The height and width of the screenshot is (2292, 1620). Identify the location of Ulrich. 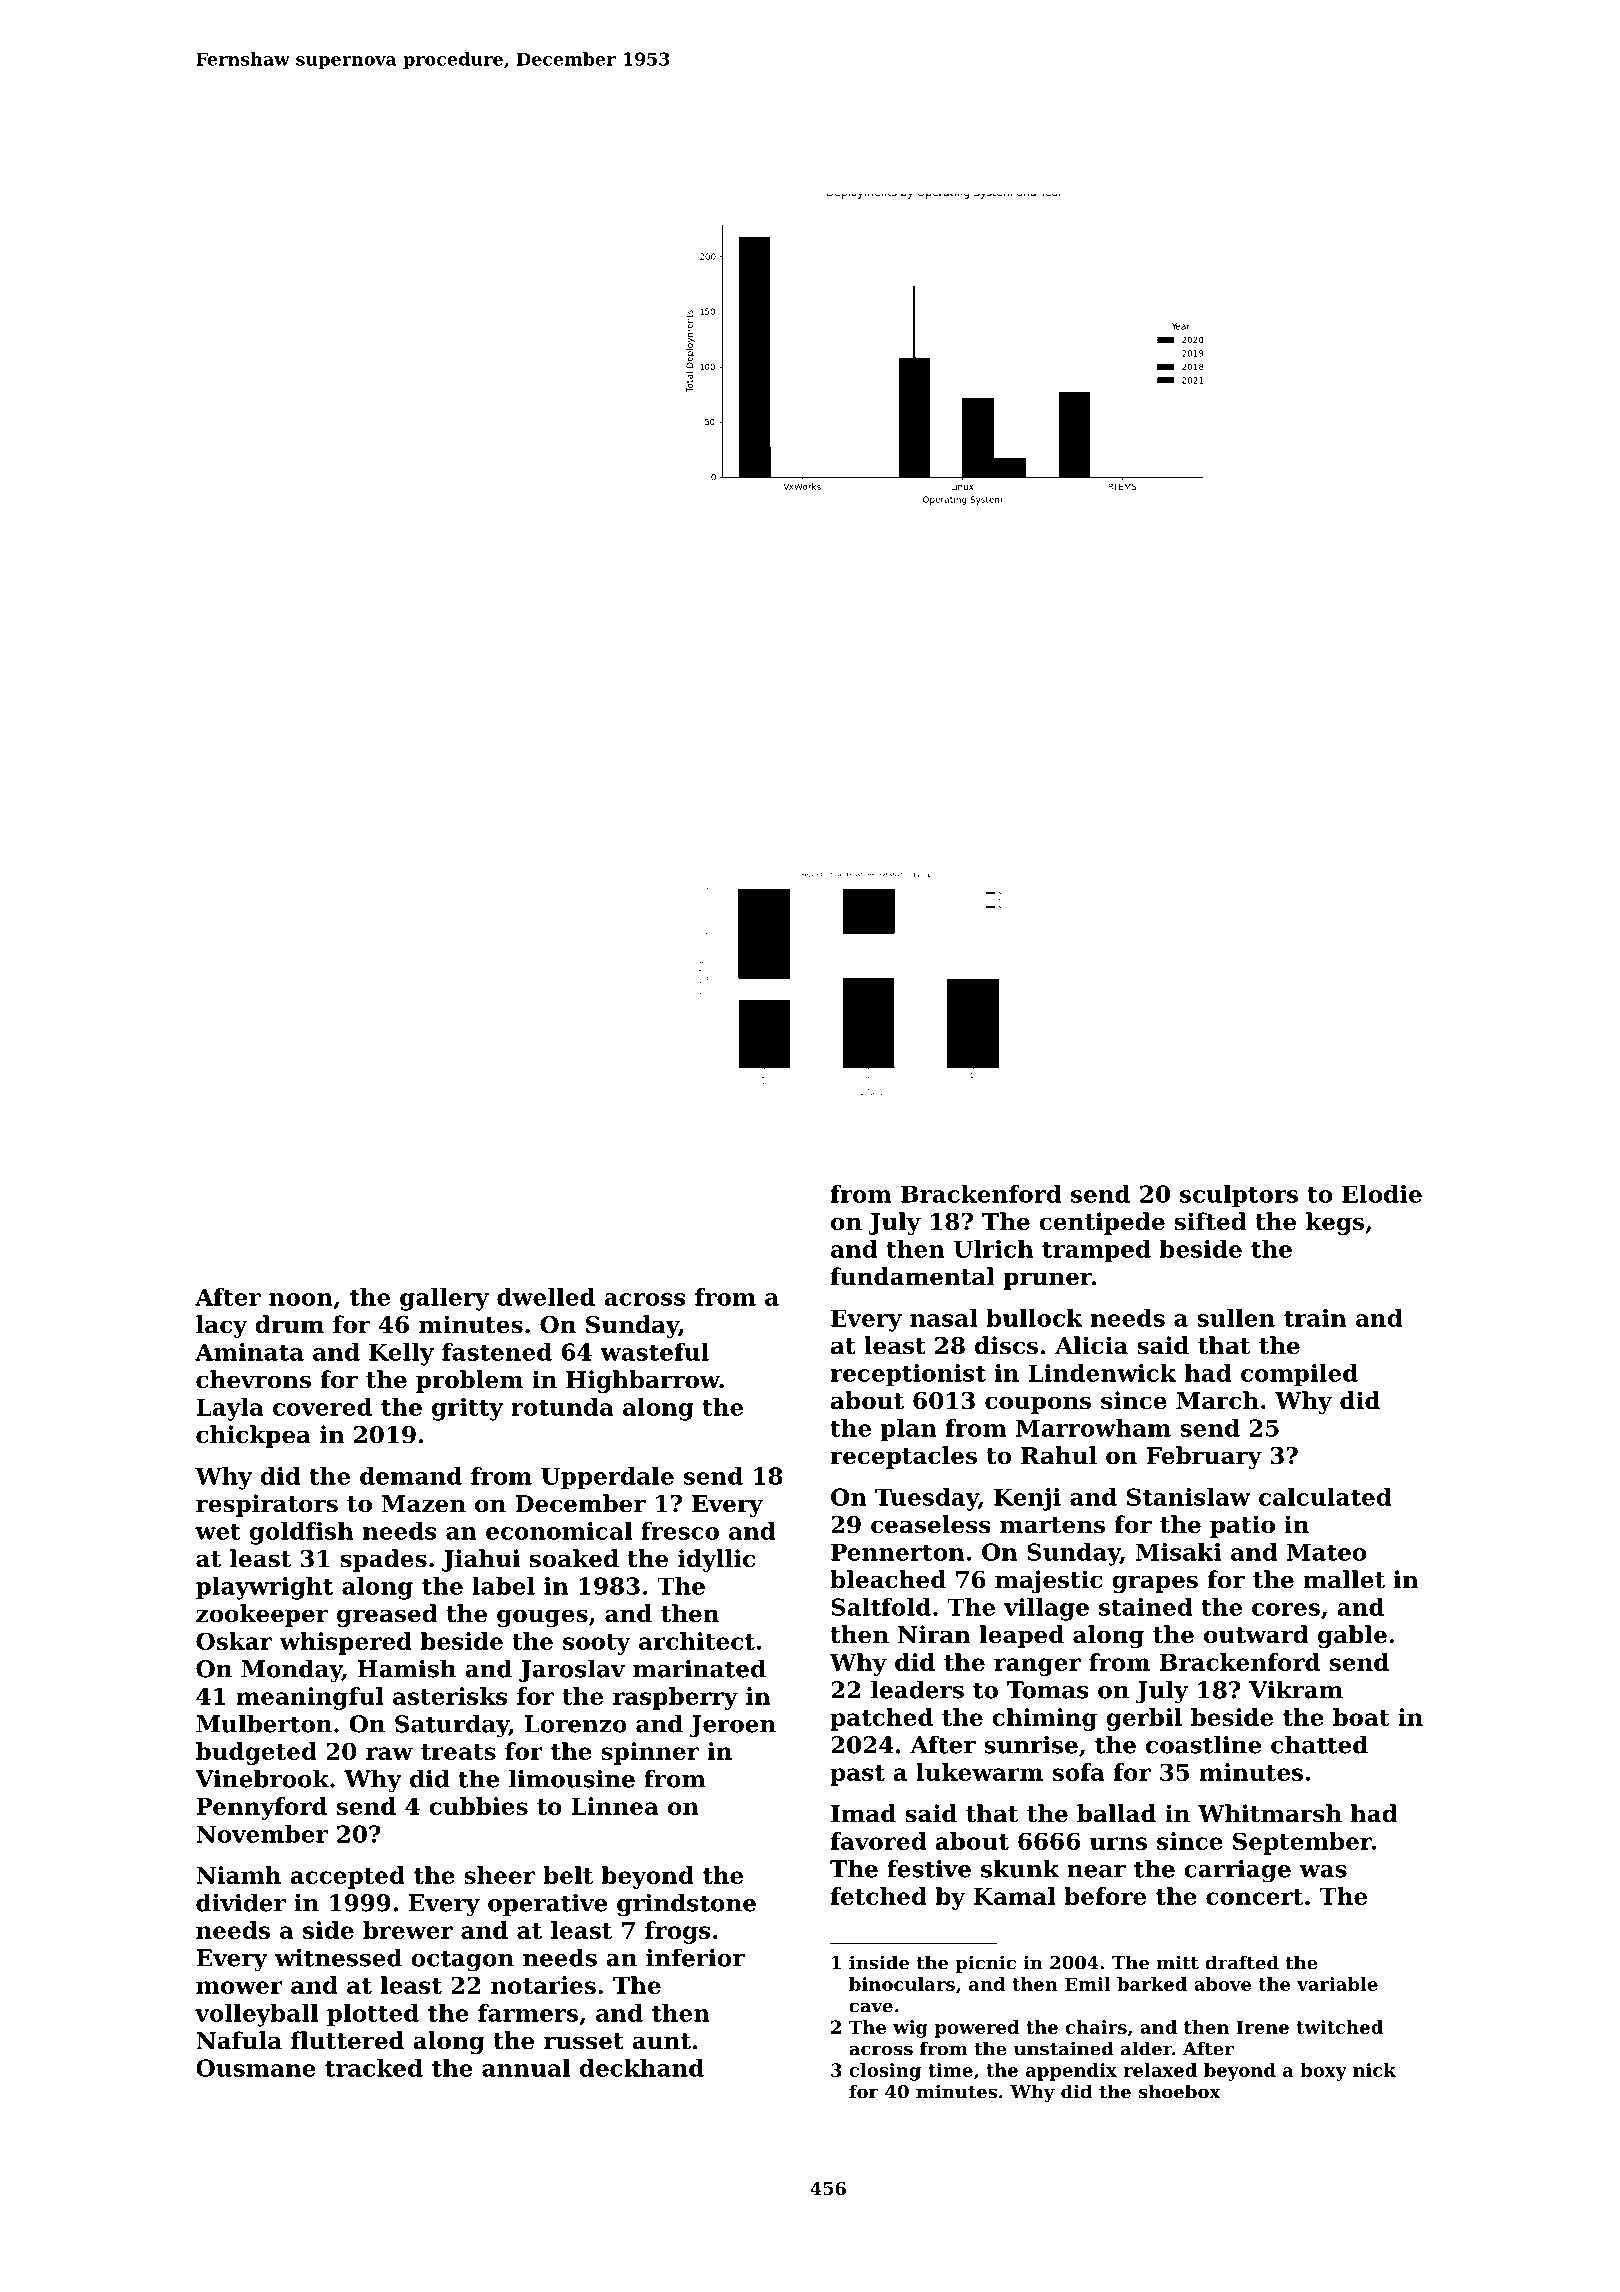
(993, 1249).
